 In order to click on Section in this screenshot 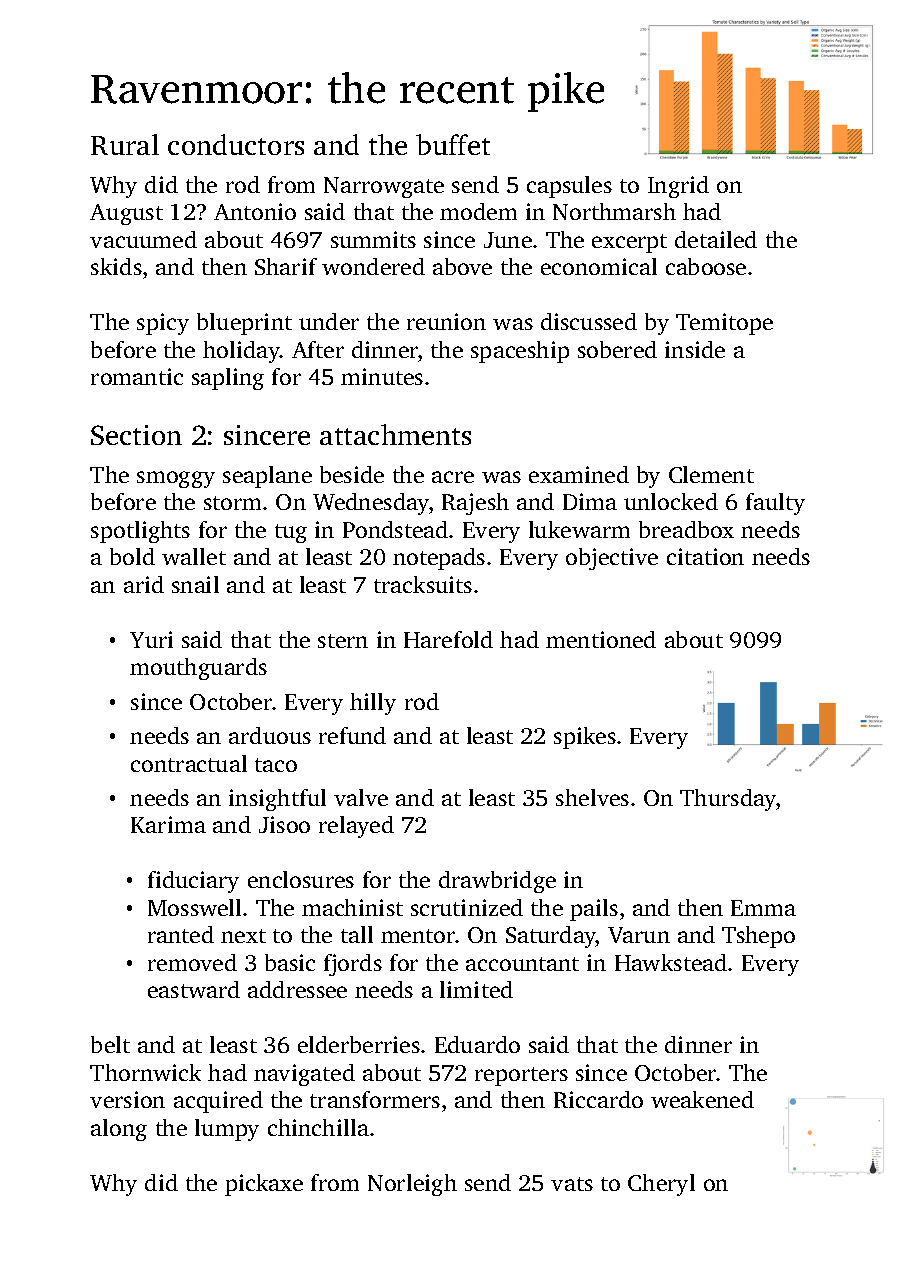, I will do `click(136, 435)`.
